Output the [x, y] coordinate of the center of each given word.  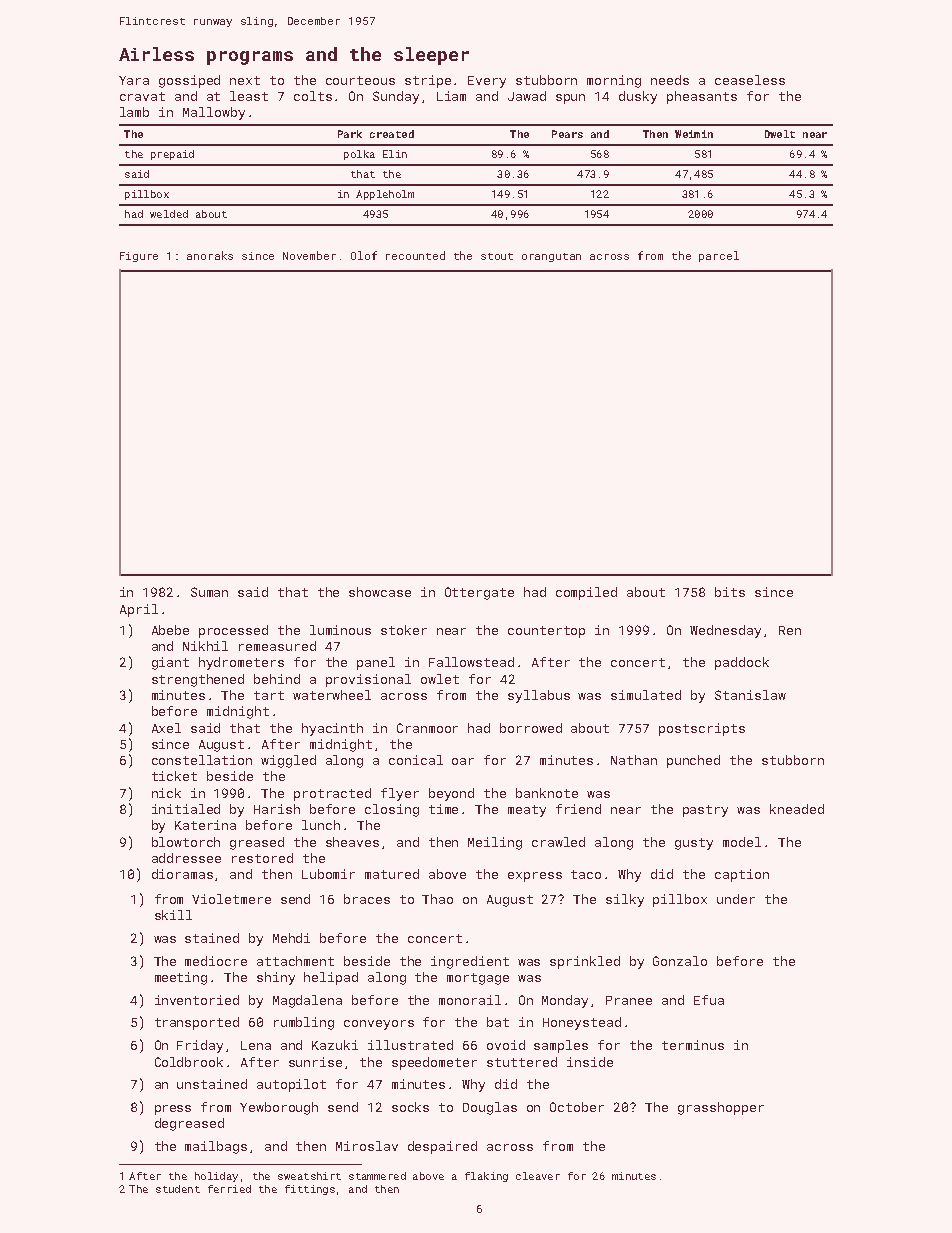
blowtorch [186, 842]
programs [250, 58]
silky [625, 900]
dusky [638, 97]
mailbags [216, 1147]
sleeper [431, 56]
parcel [719, 256]
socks [410, 1107]
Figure [139, 257]
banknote [547, 793]
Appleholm [385, 195]
